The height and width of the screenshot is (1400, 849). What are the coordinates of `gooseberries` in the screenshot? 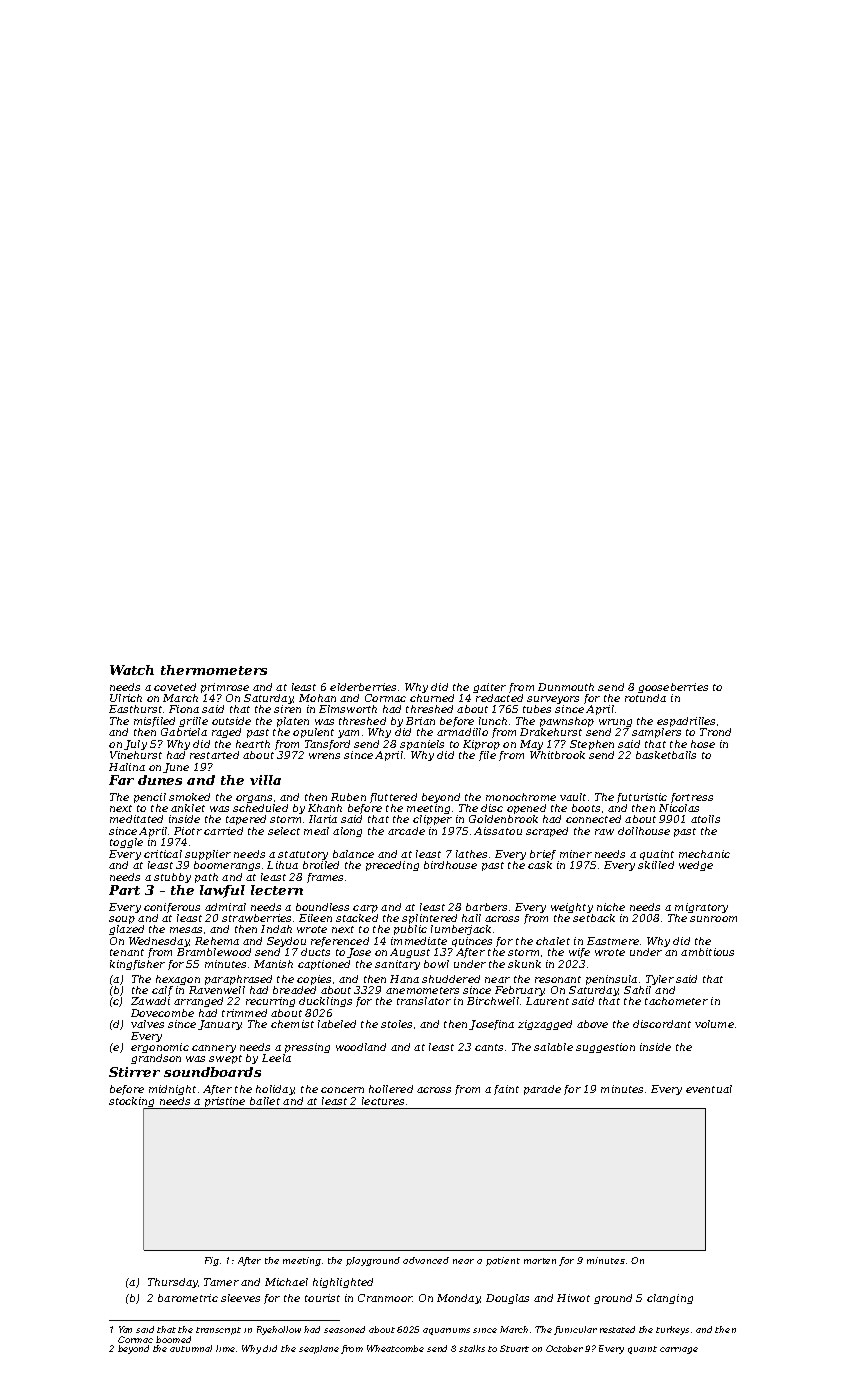 It's located at (673, 688).
